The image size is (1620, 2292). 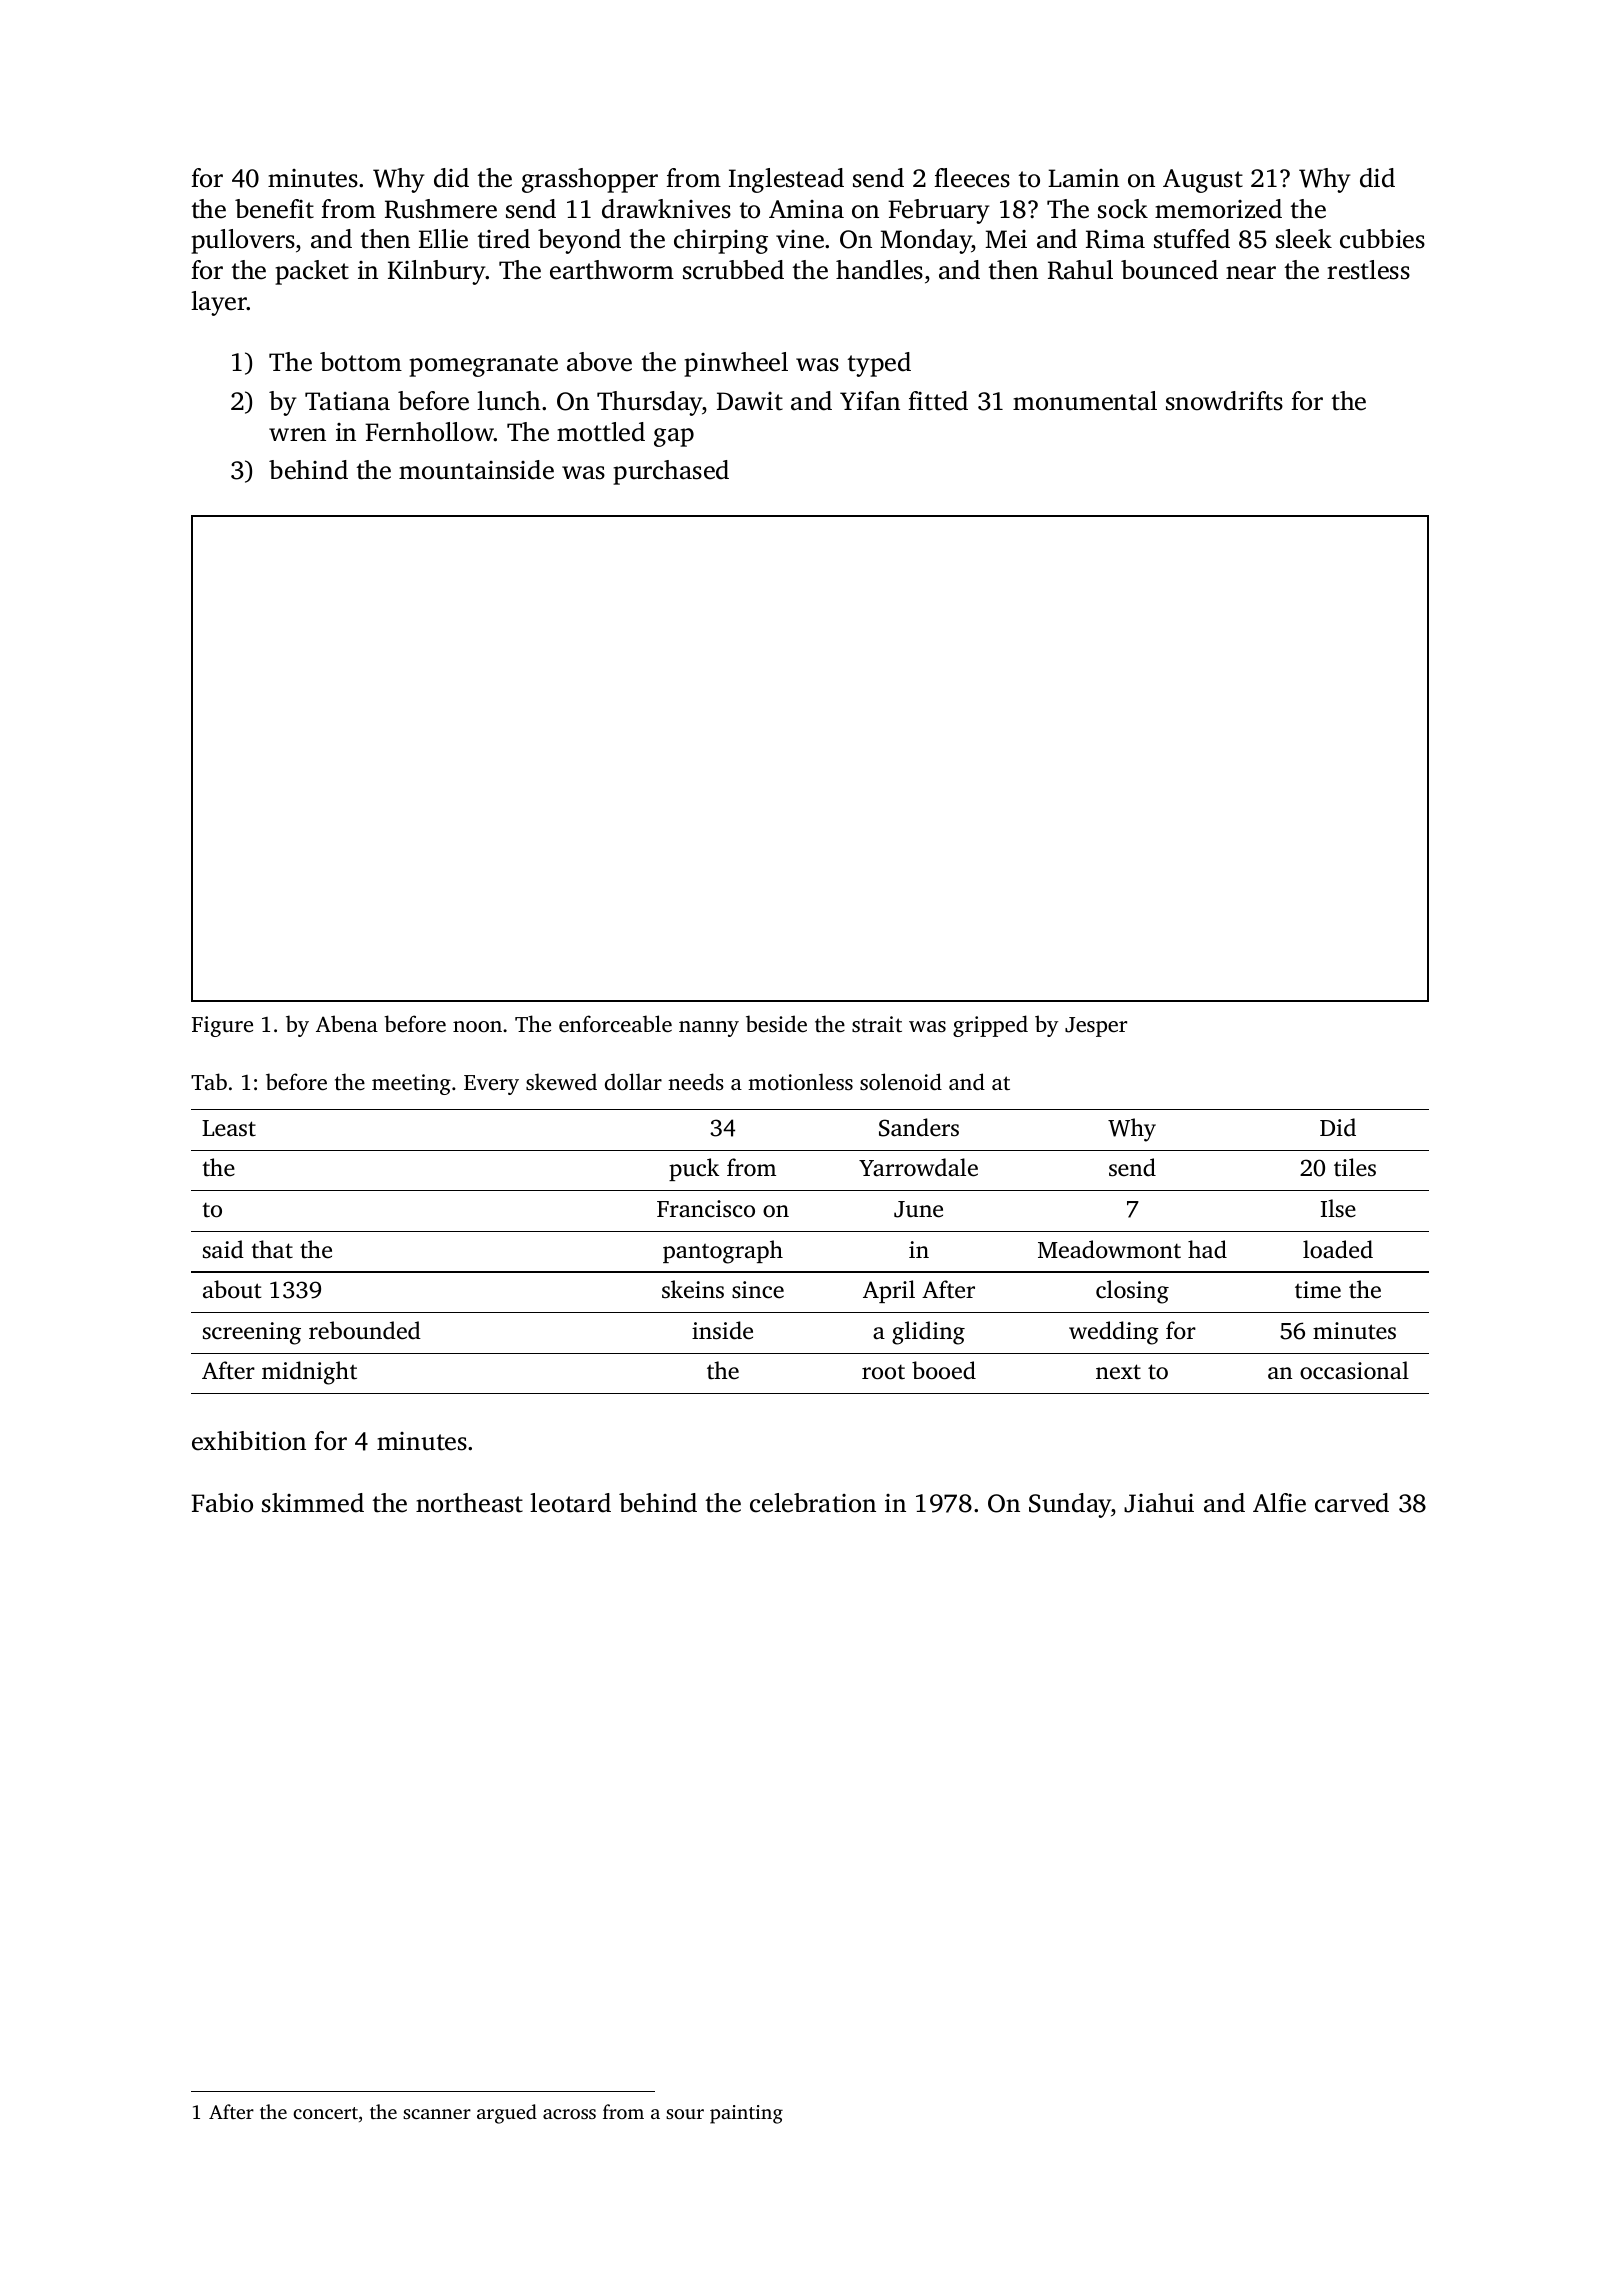 What do you see at coordinates (274, 209) in the document?
I see `benefit` at bounding box center [274, 209].
